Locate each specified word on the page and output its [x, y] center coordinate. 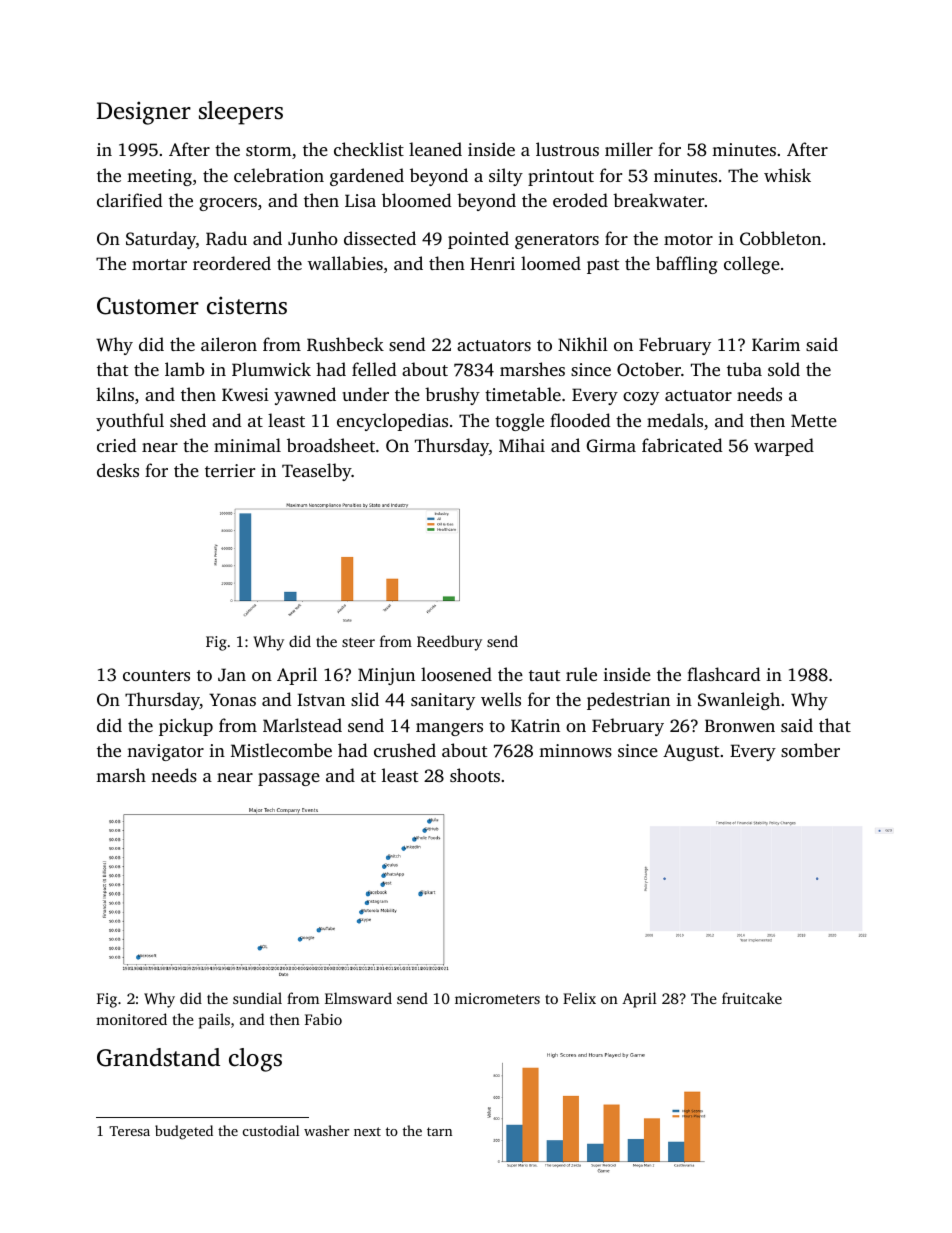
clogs [255, 1060]
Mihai [522, 445]
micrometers [497, 998]
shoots [475, 775]
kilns [115, 394]
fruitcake [752, 998]
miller [629, 149]
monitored [131, 1019]
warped [784, 447]
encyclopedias [392, 422]
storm [269, 150]
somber [810, 750]
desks [118, 470]
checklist [369, 149]
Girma [611, 446]
